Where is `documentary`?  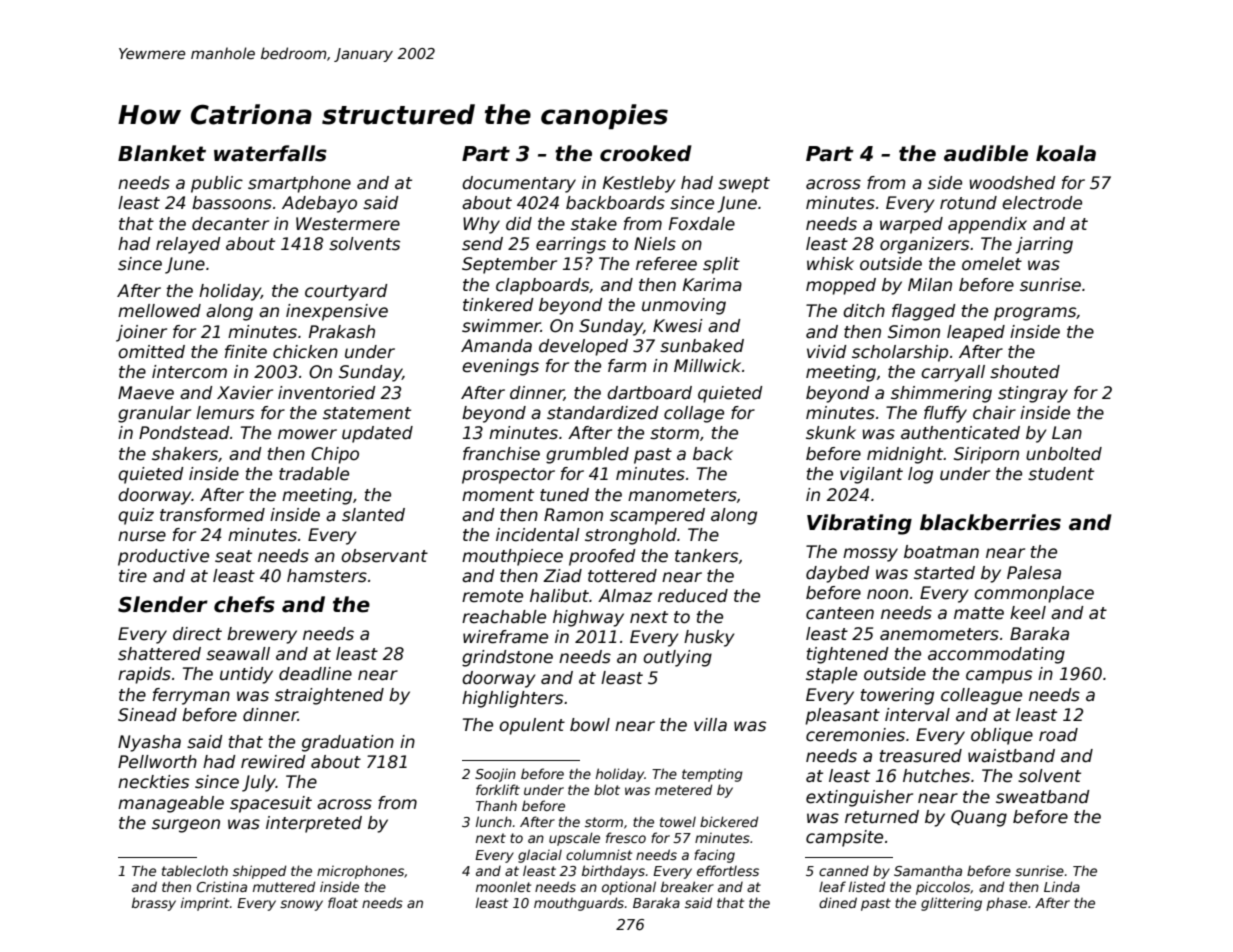
documentary is located at coordinates (519, 184).
